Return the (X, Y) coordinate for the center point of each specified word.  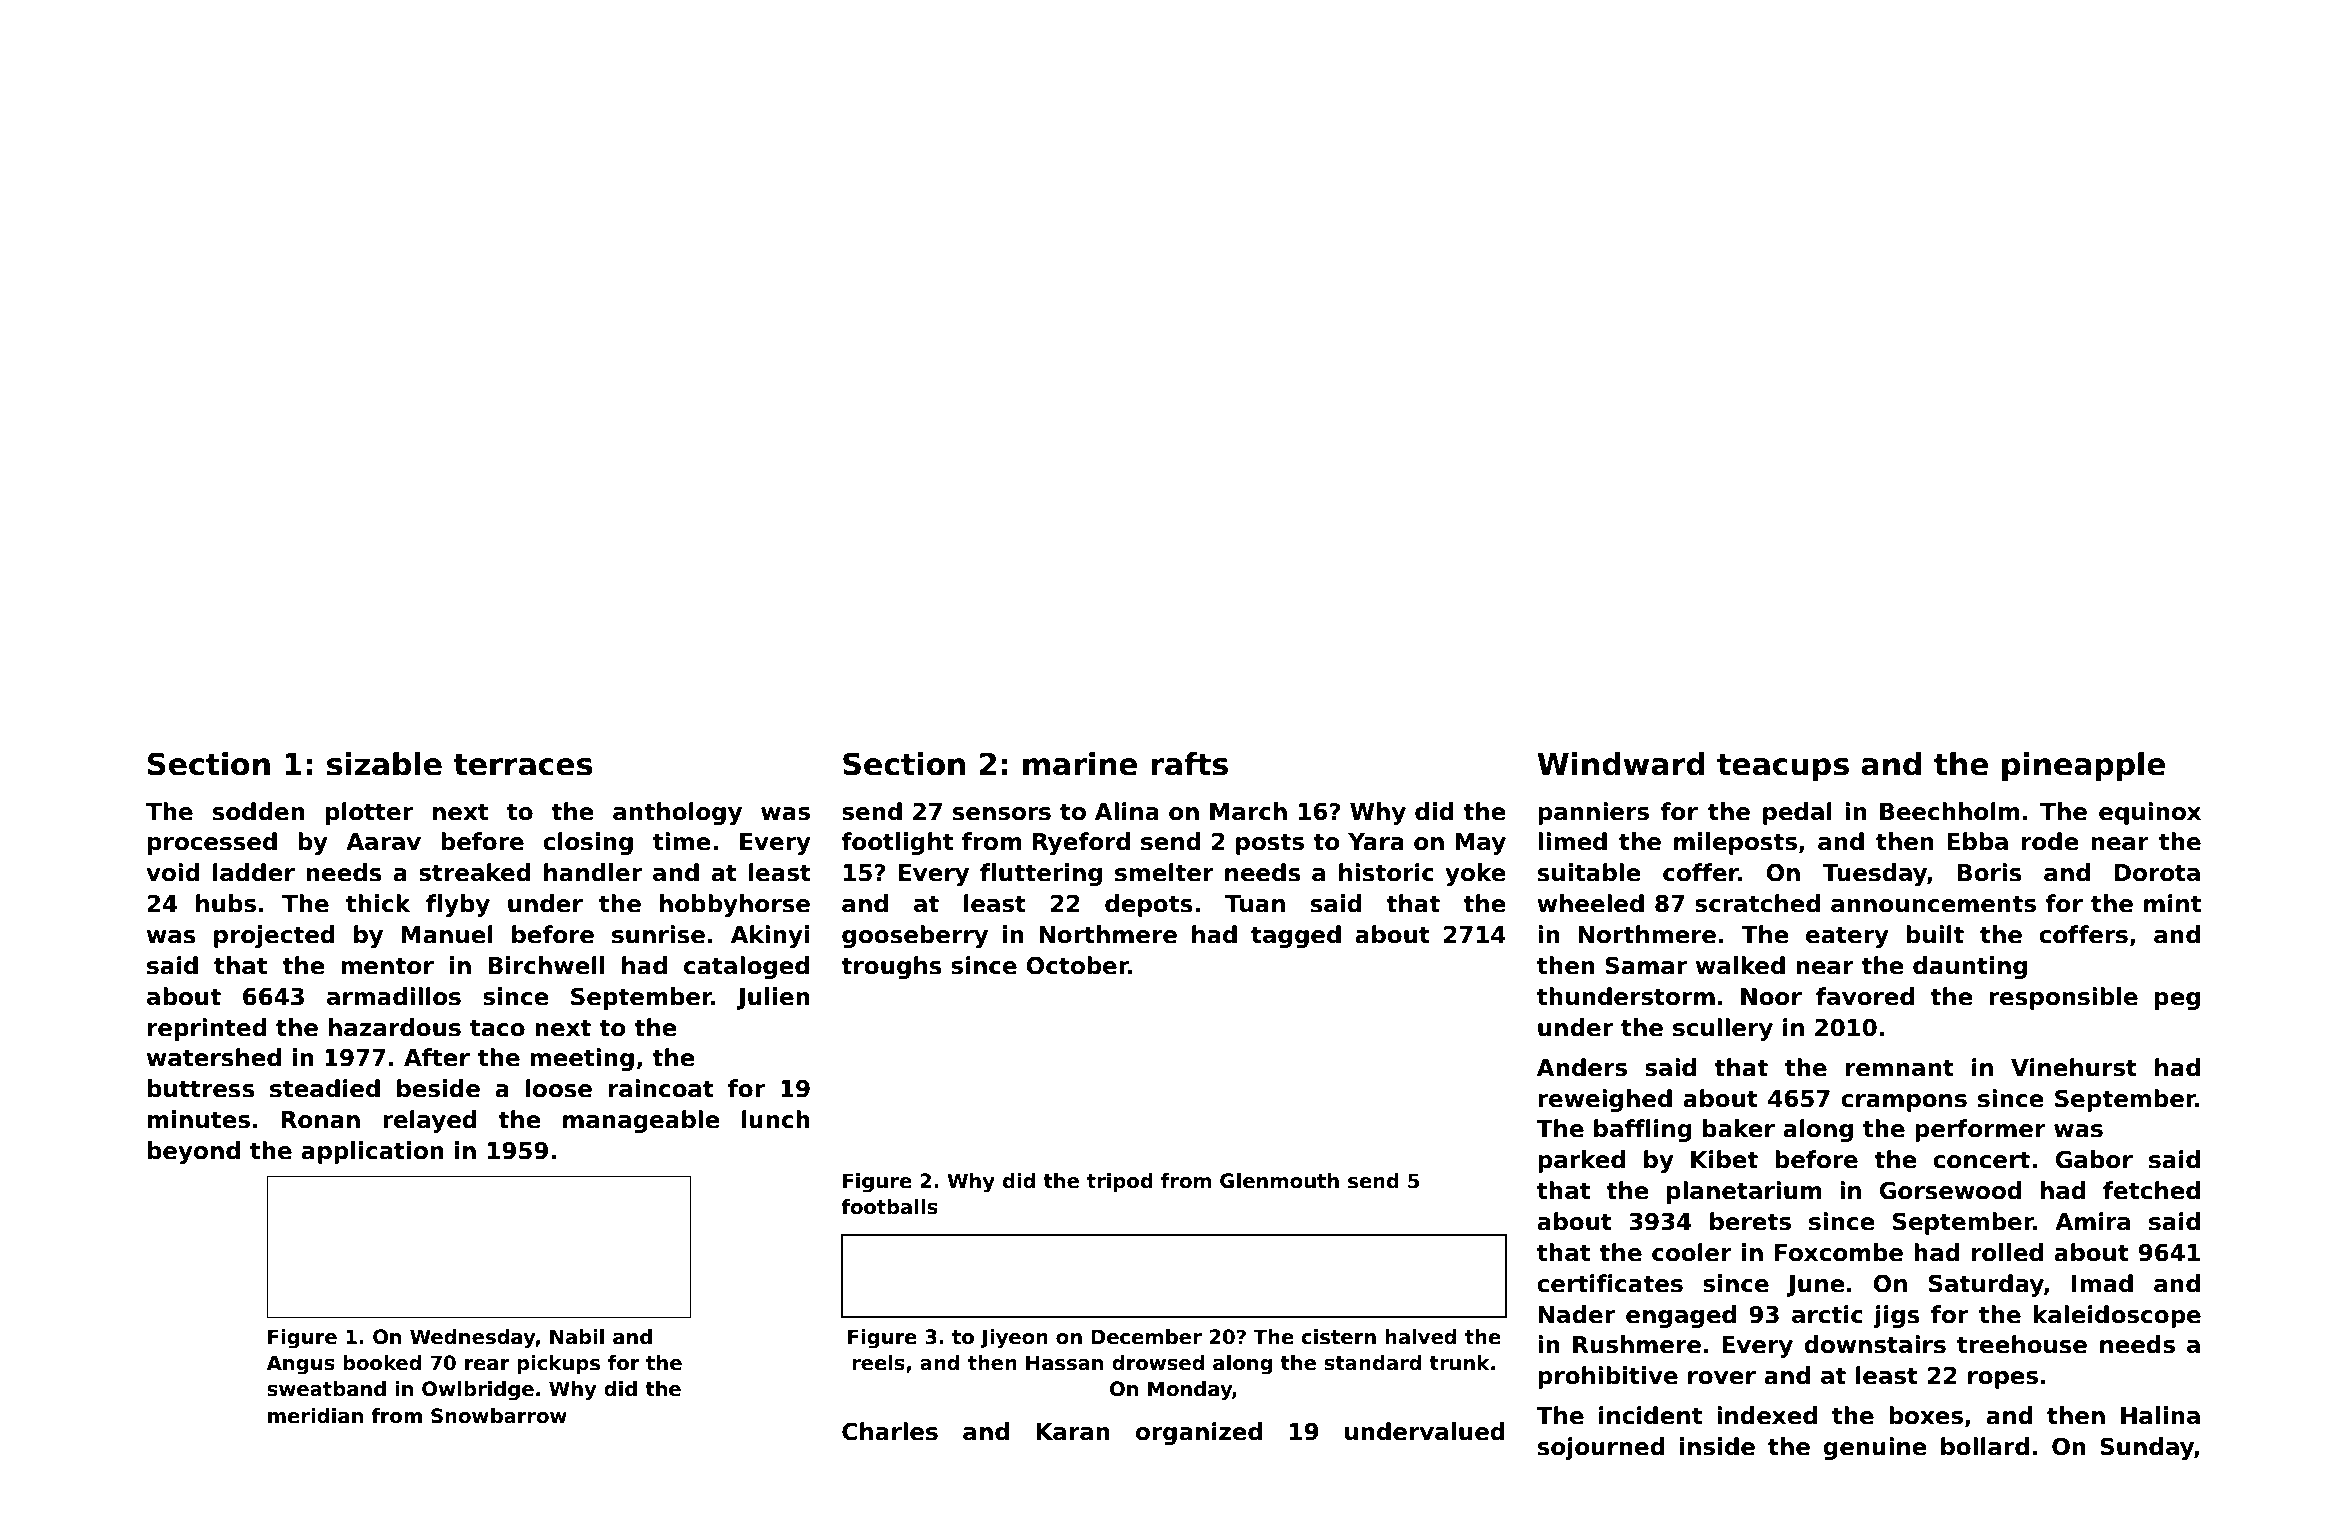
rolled (2007, 1252)
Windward (1621, 764)
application (372, 1152)
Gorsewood (1950, 1190)
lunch (776, 1119)
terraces (522, 765)
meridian (315, 1416)
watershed (214, 1057)
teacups (1783, 767)
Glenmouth (1279, 1181)
